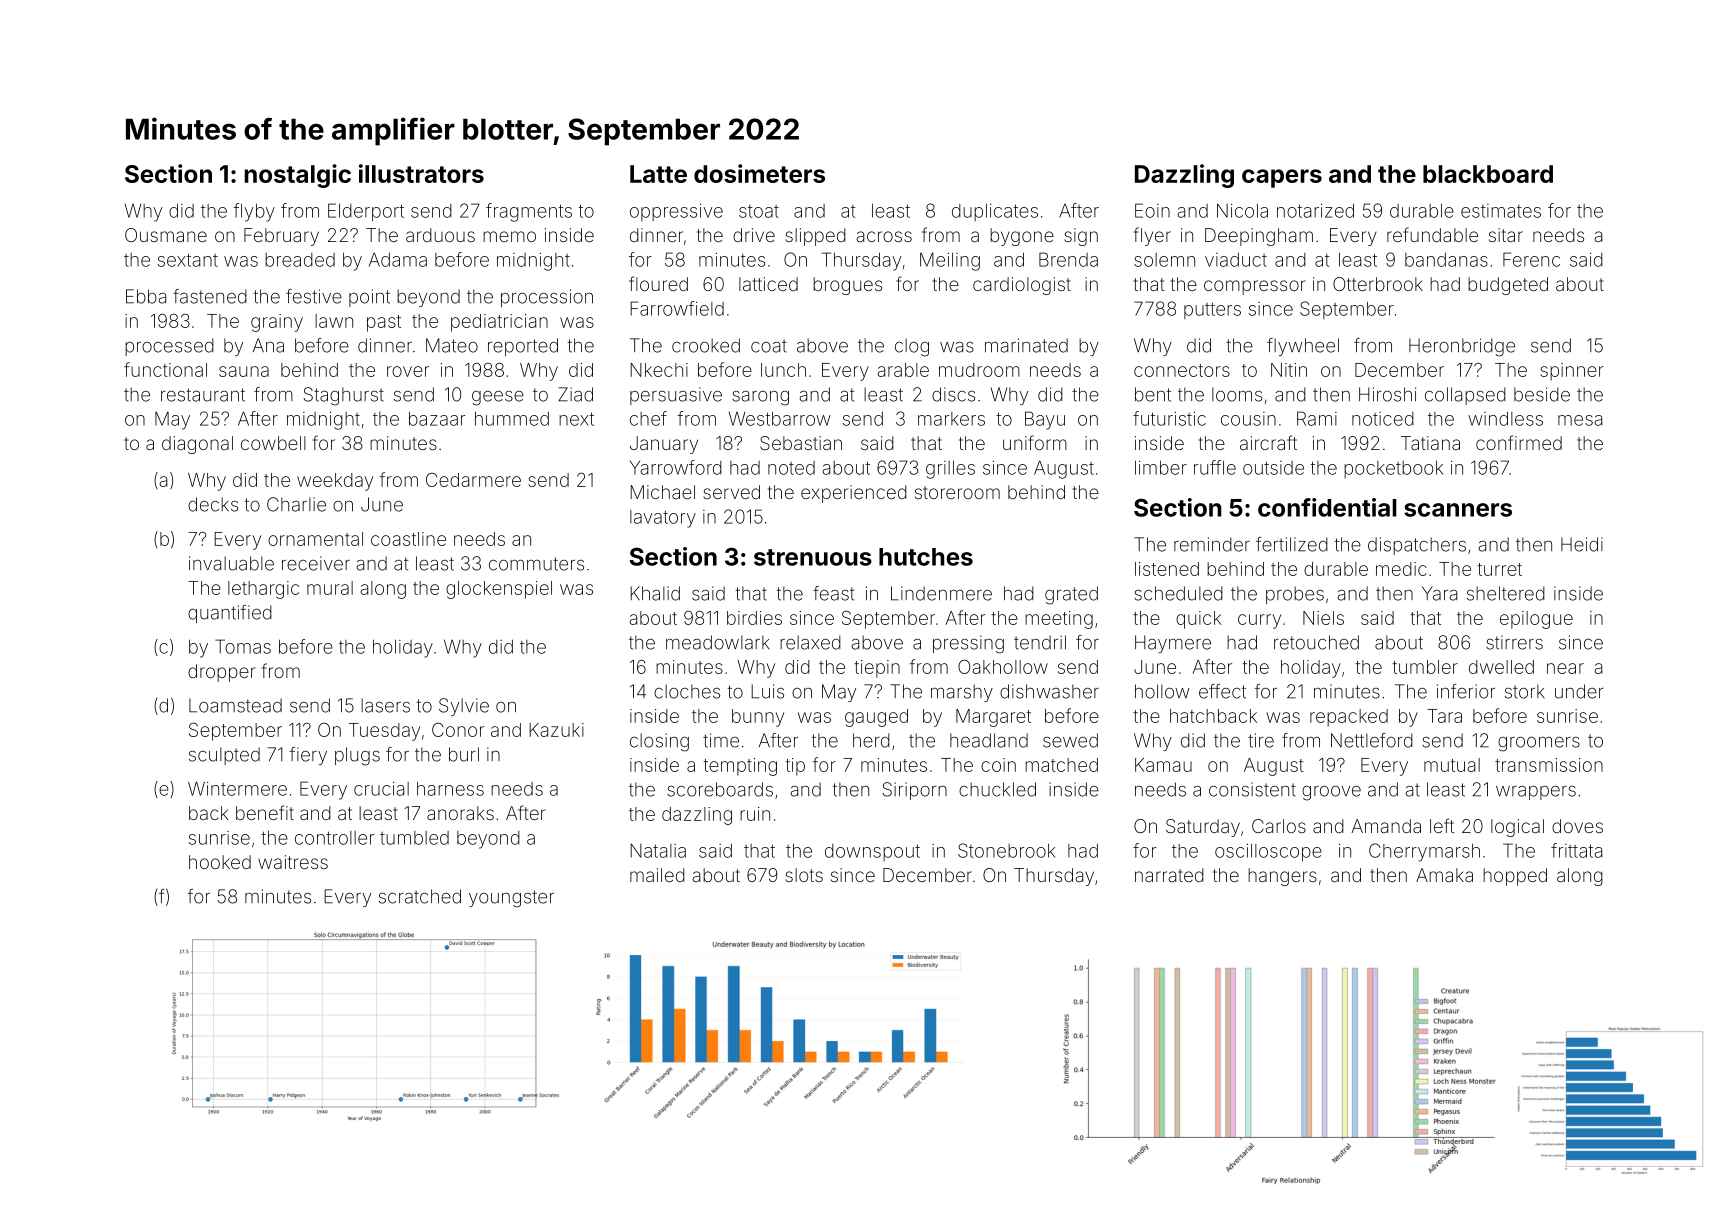 The image size is (1728, 1222). Describe the element at coordinates (995, 212) in the page. I see `duplicates` at that location.
